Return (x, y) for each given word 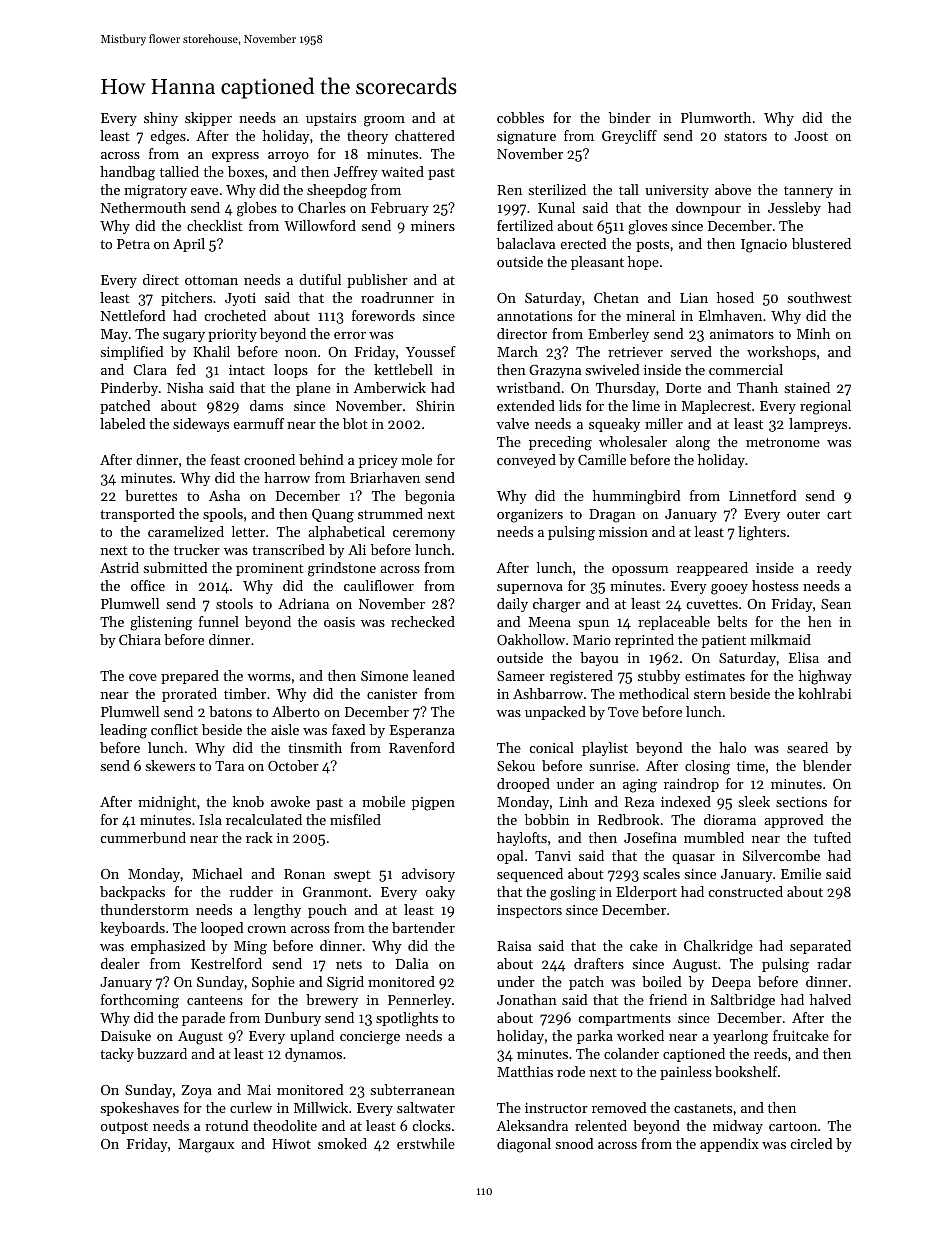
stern (710, 694)
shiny (161, 119)
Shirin (435, 405)
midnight (167, 803)
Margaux (206, 1146)
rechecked (423, 621)
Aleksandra (532, 1125)
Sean (836, 604)
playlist (605, 749)
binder (630, 117)
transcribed (288, 549)
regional (825, 407)
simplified (132, 353)
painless (686, 1073)
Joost (811, 136)
